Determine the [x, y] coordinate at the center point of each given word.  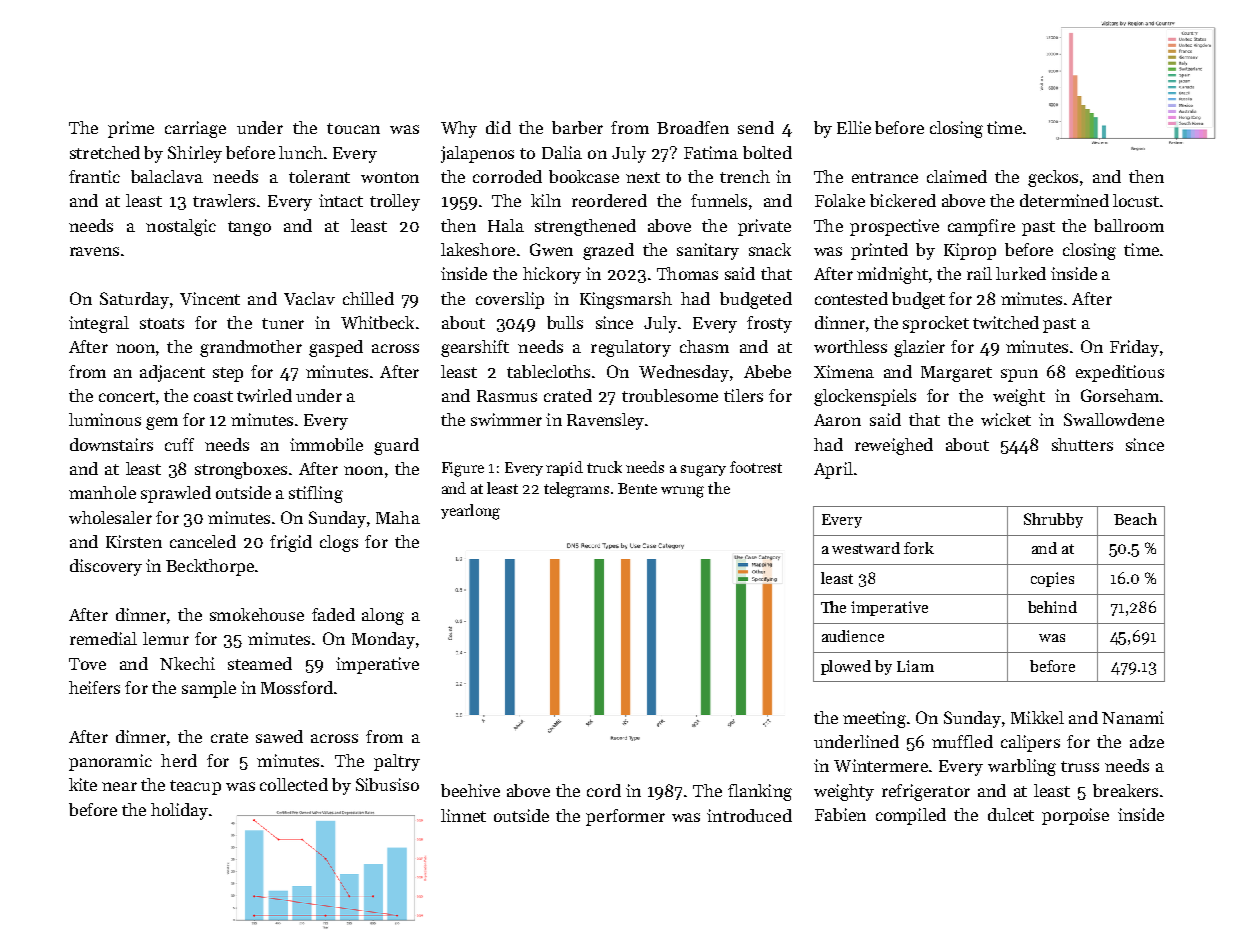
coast [213, 396]
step [228, 374]
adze [1147, 741]
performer [625, 817]
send [756, 127]
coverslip [510, 300]
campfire [981, 227]
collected [294, 784]
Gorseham [1120, 395]
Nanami [1133, 717]
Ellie [854, 127]
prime [131, 129]
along [383, 616]
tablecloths [548, 371]
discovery [106, 567]
